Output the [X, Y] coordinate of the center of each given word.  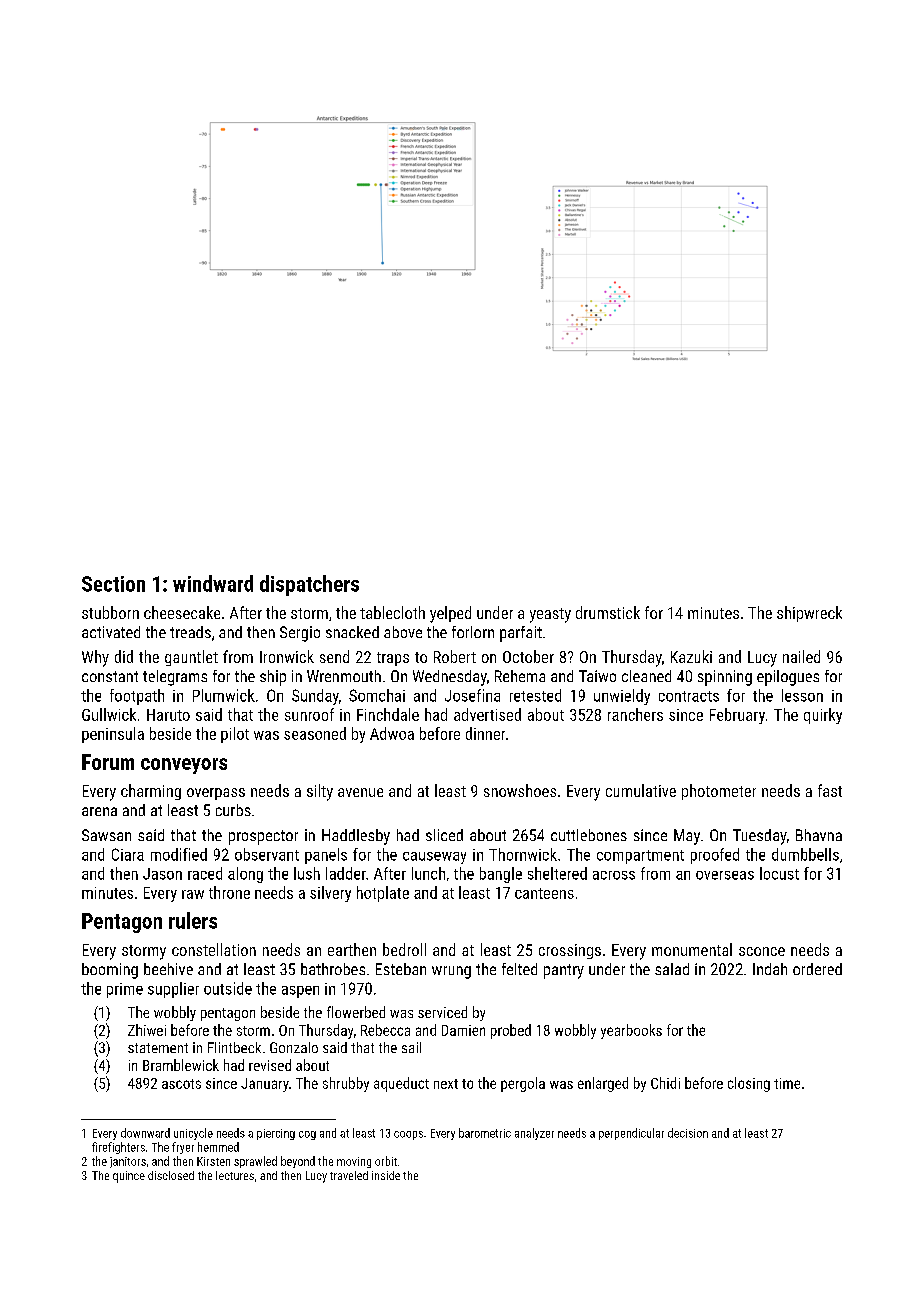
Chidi [665, 1083]
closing [749, 1084]
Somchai [377, 695]
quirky [823, 716]
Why [95, 658]
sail [411, 1047]
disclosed [171, 1175]
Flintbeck [234, 1047]
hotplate [383, 894]
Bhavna [819, 835]
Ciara [128, 854]
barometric [485, 1133]
